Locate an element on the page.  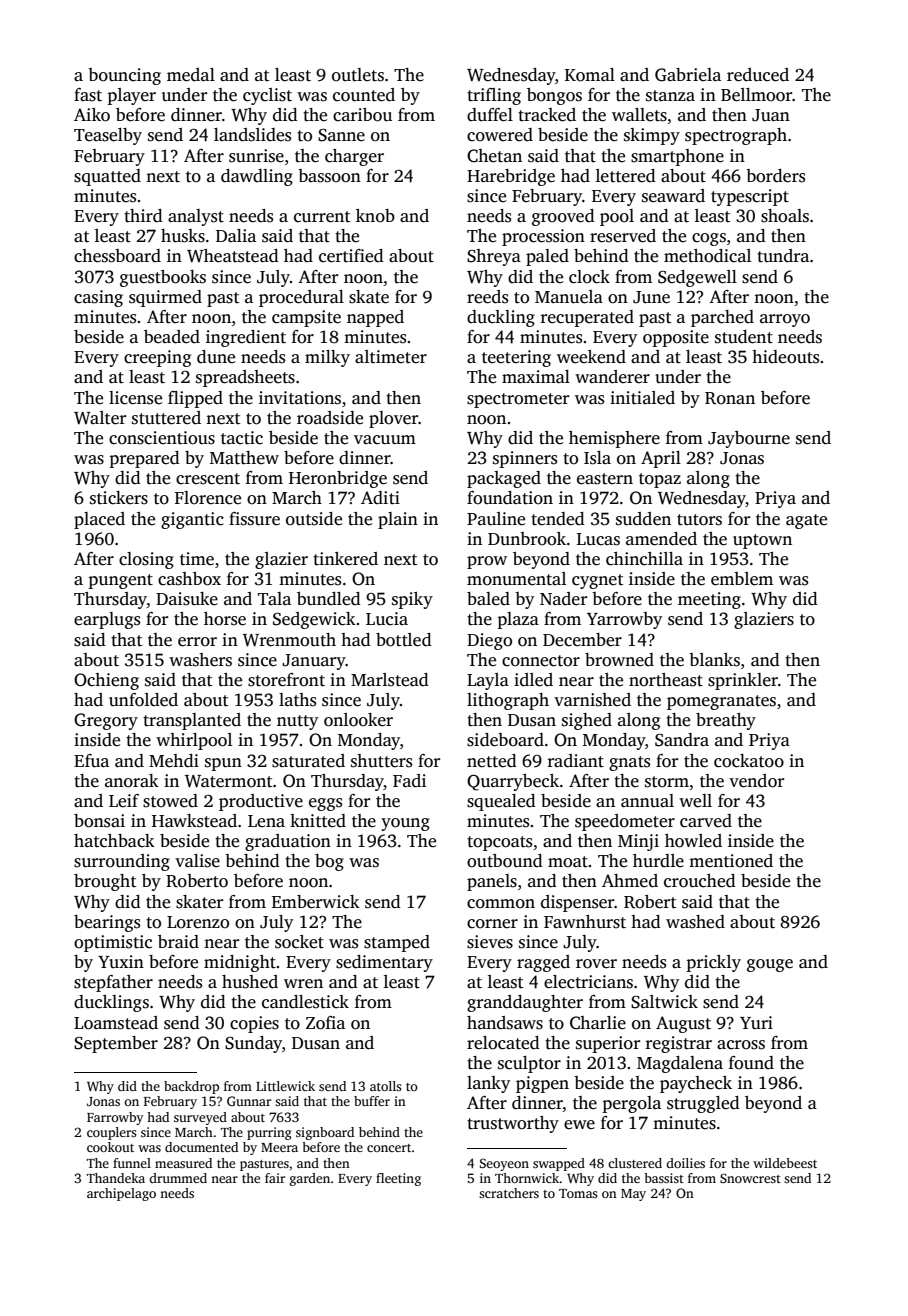
trifling is located at coordinates (494, 96).
